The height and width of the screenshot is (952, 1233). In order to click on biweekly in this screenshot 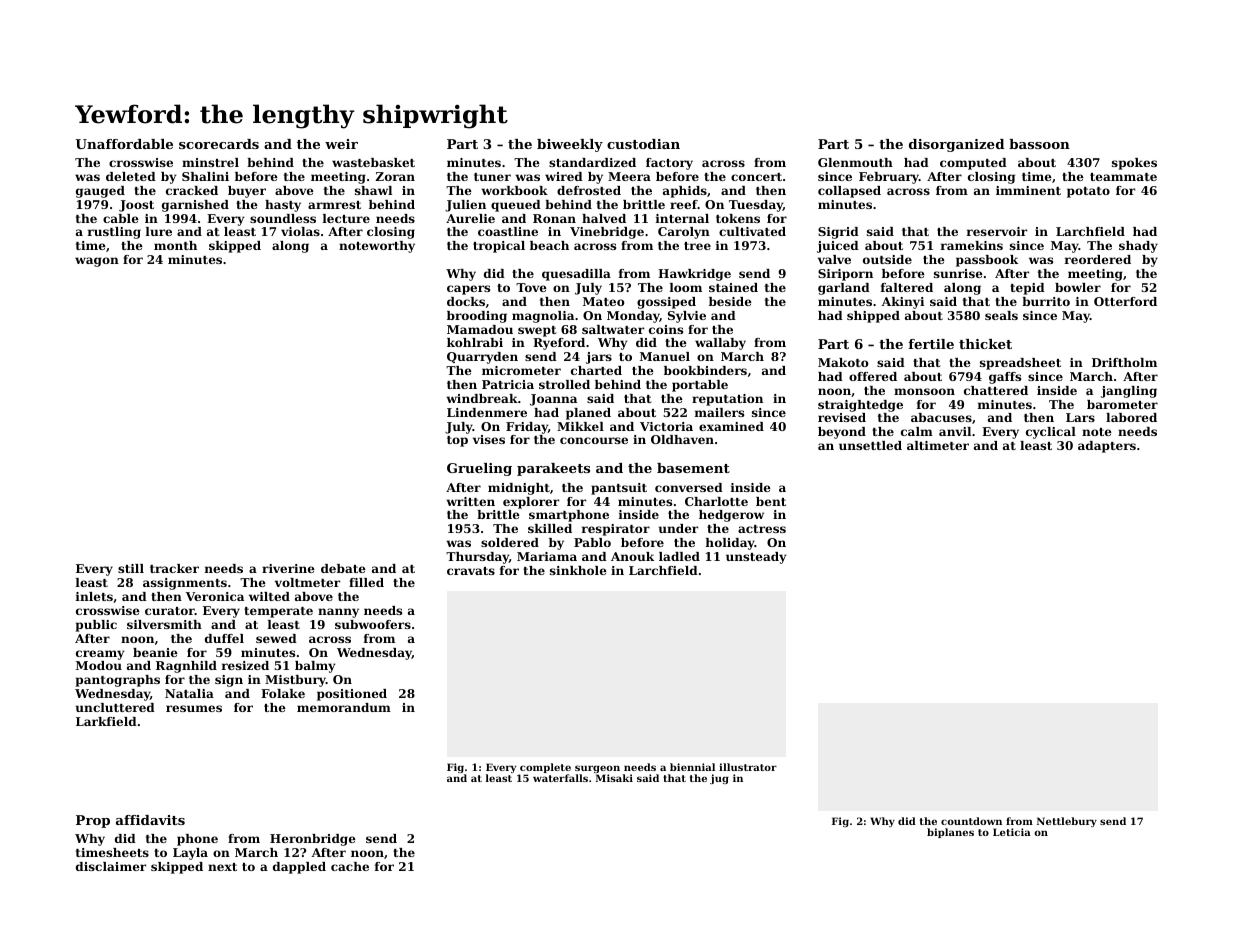, I will do `click(570, 145)`.
